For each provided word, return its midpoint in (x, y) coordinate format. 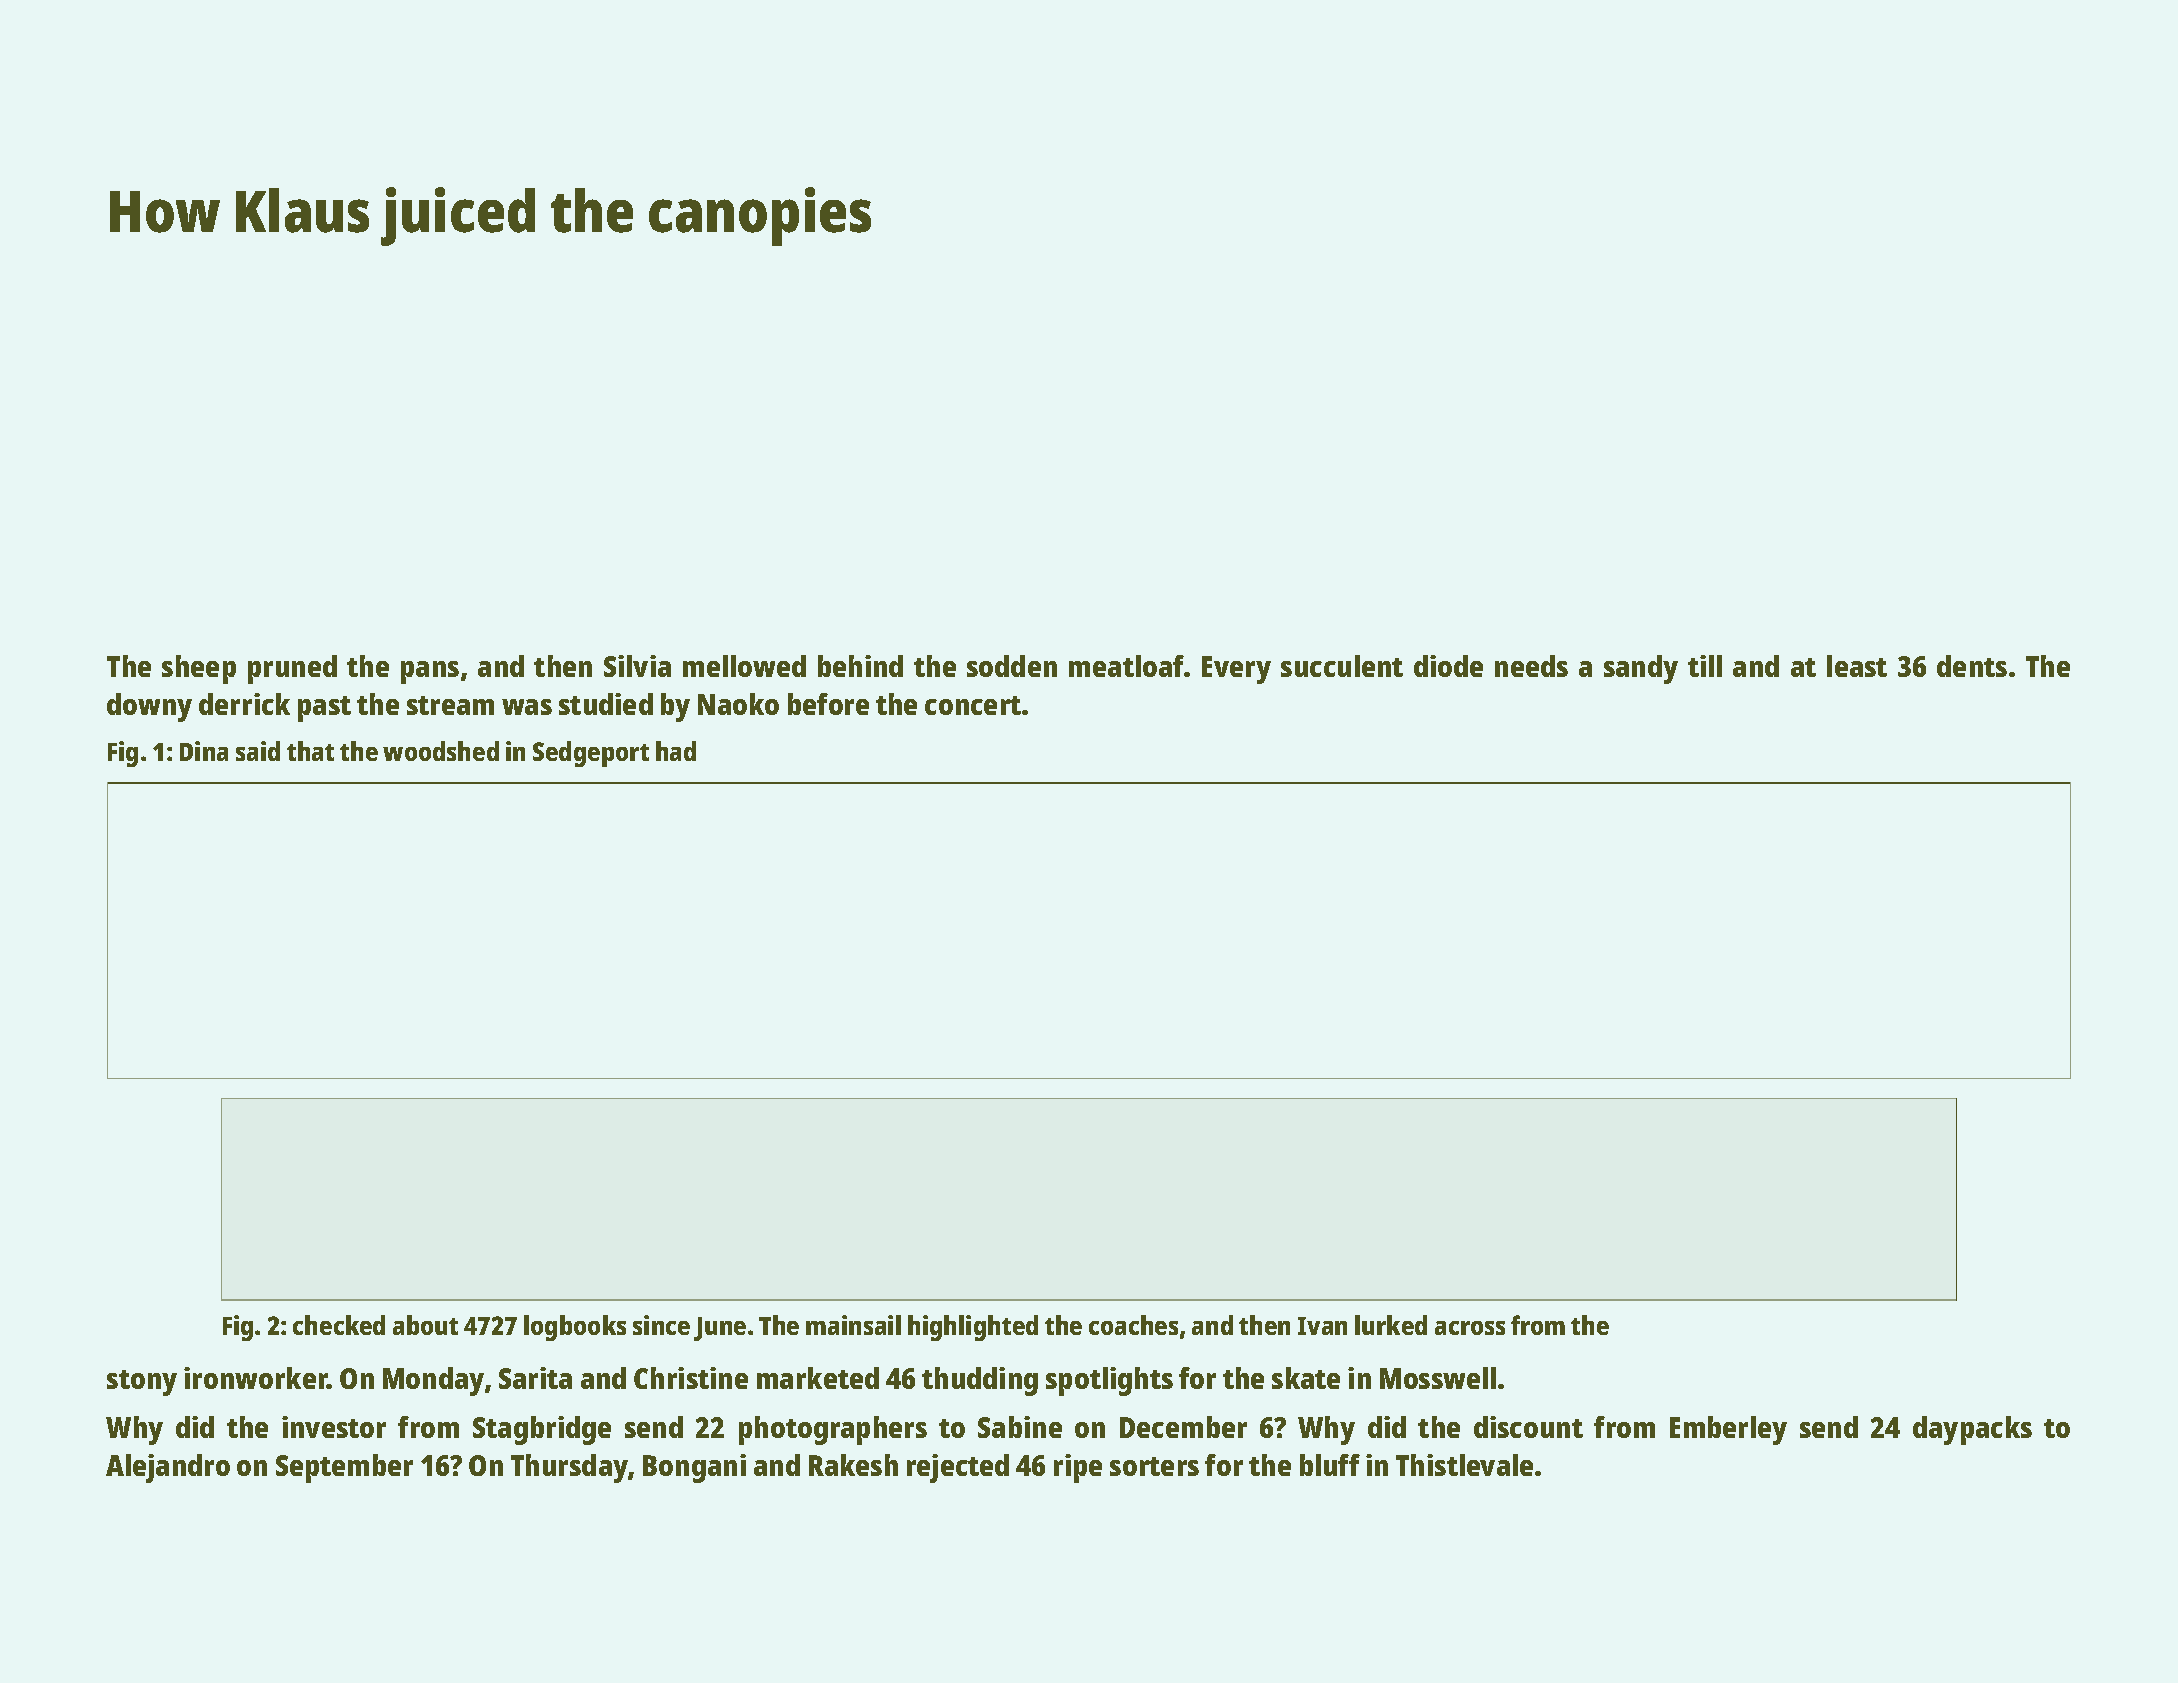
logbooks (575, 1328)
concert (973, 705)
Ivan (1322, 1326)
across (1470, 1328)
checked (339, 1325)
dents (1972, 666)
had (676, 751)
